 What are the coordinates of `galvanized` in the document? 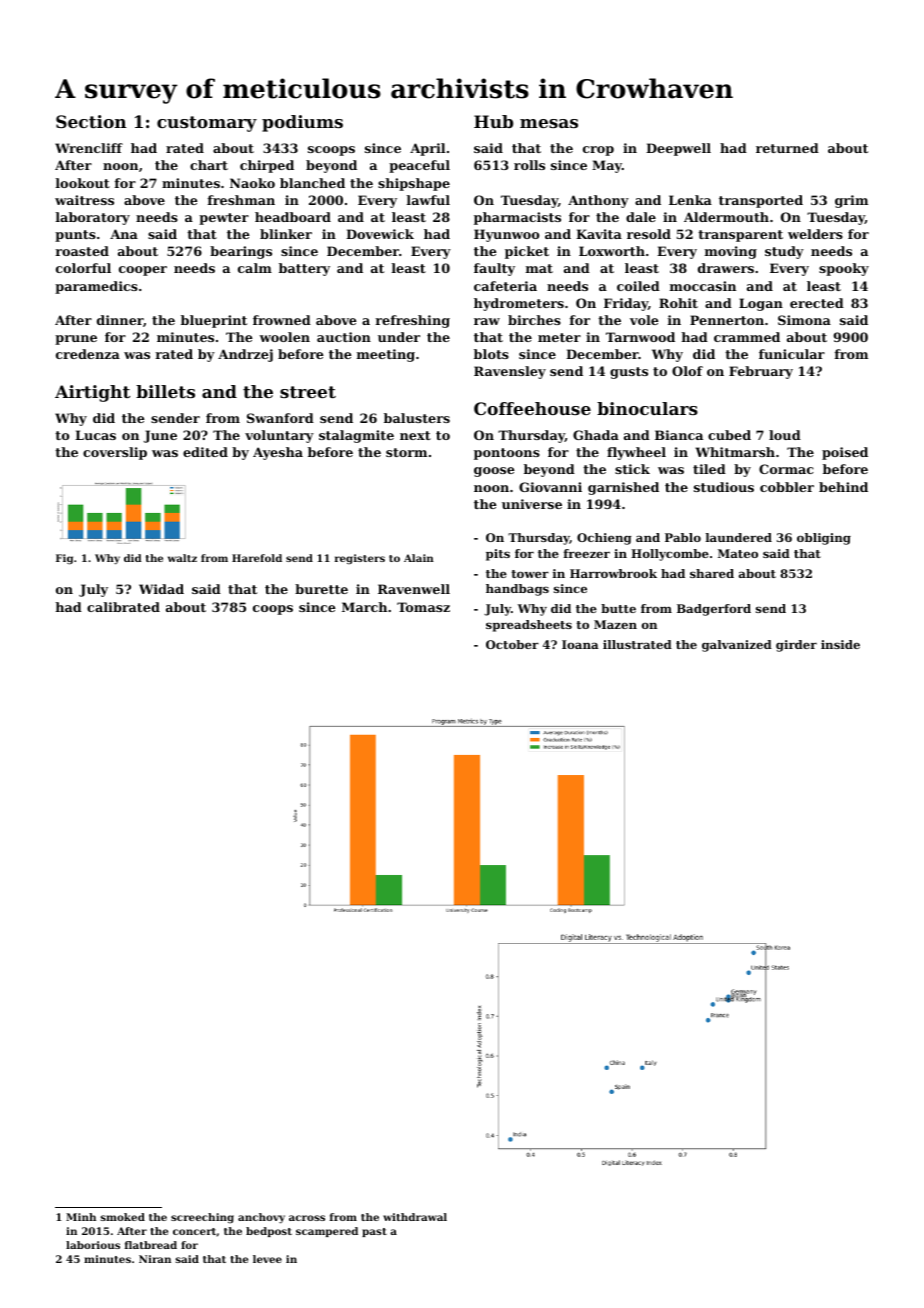 It's located at (737, 646).
